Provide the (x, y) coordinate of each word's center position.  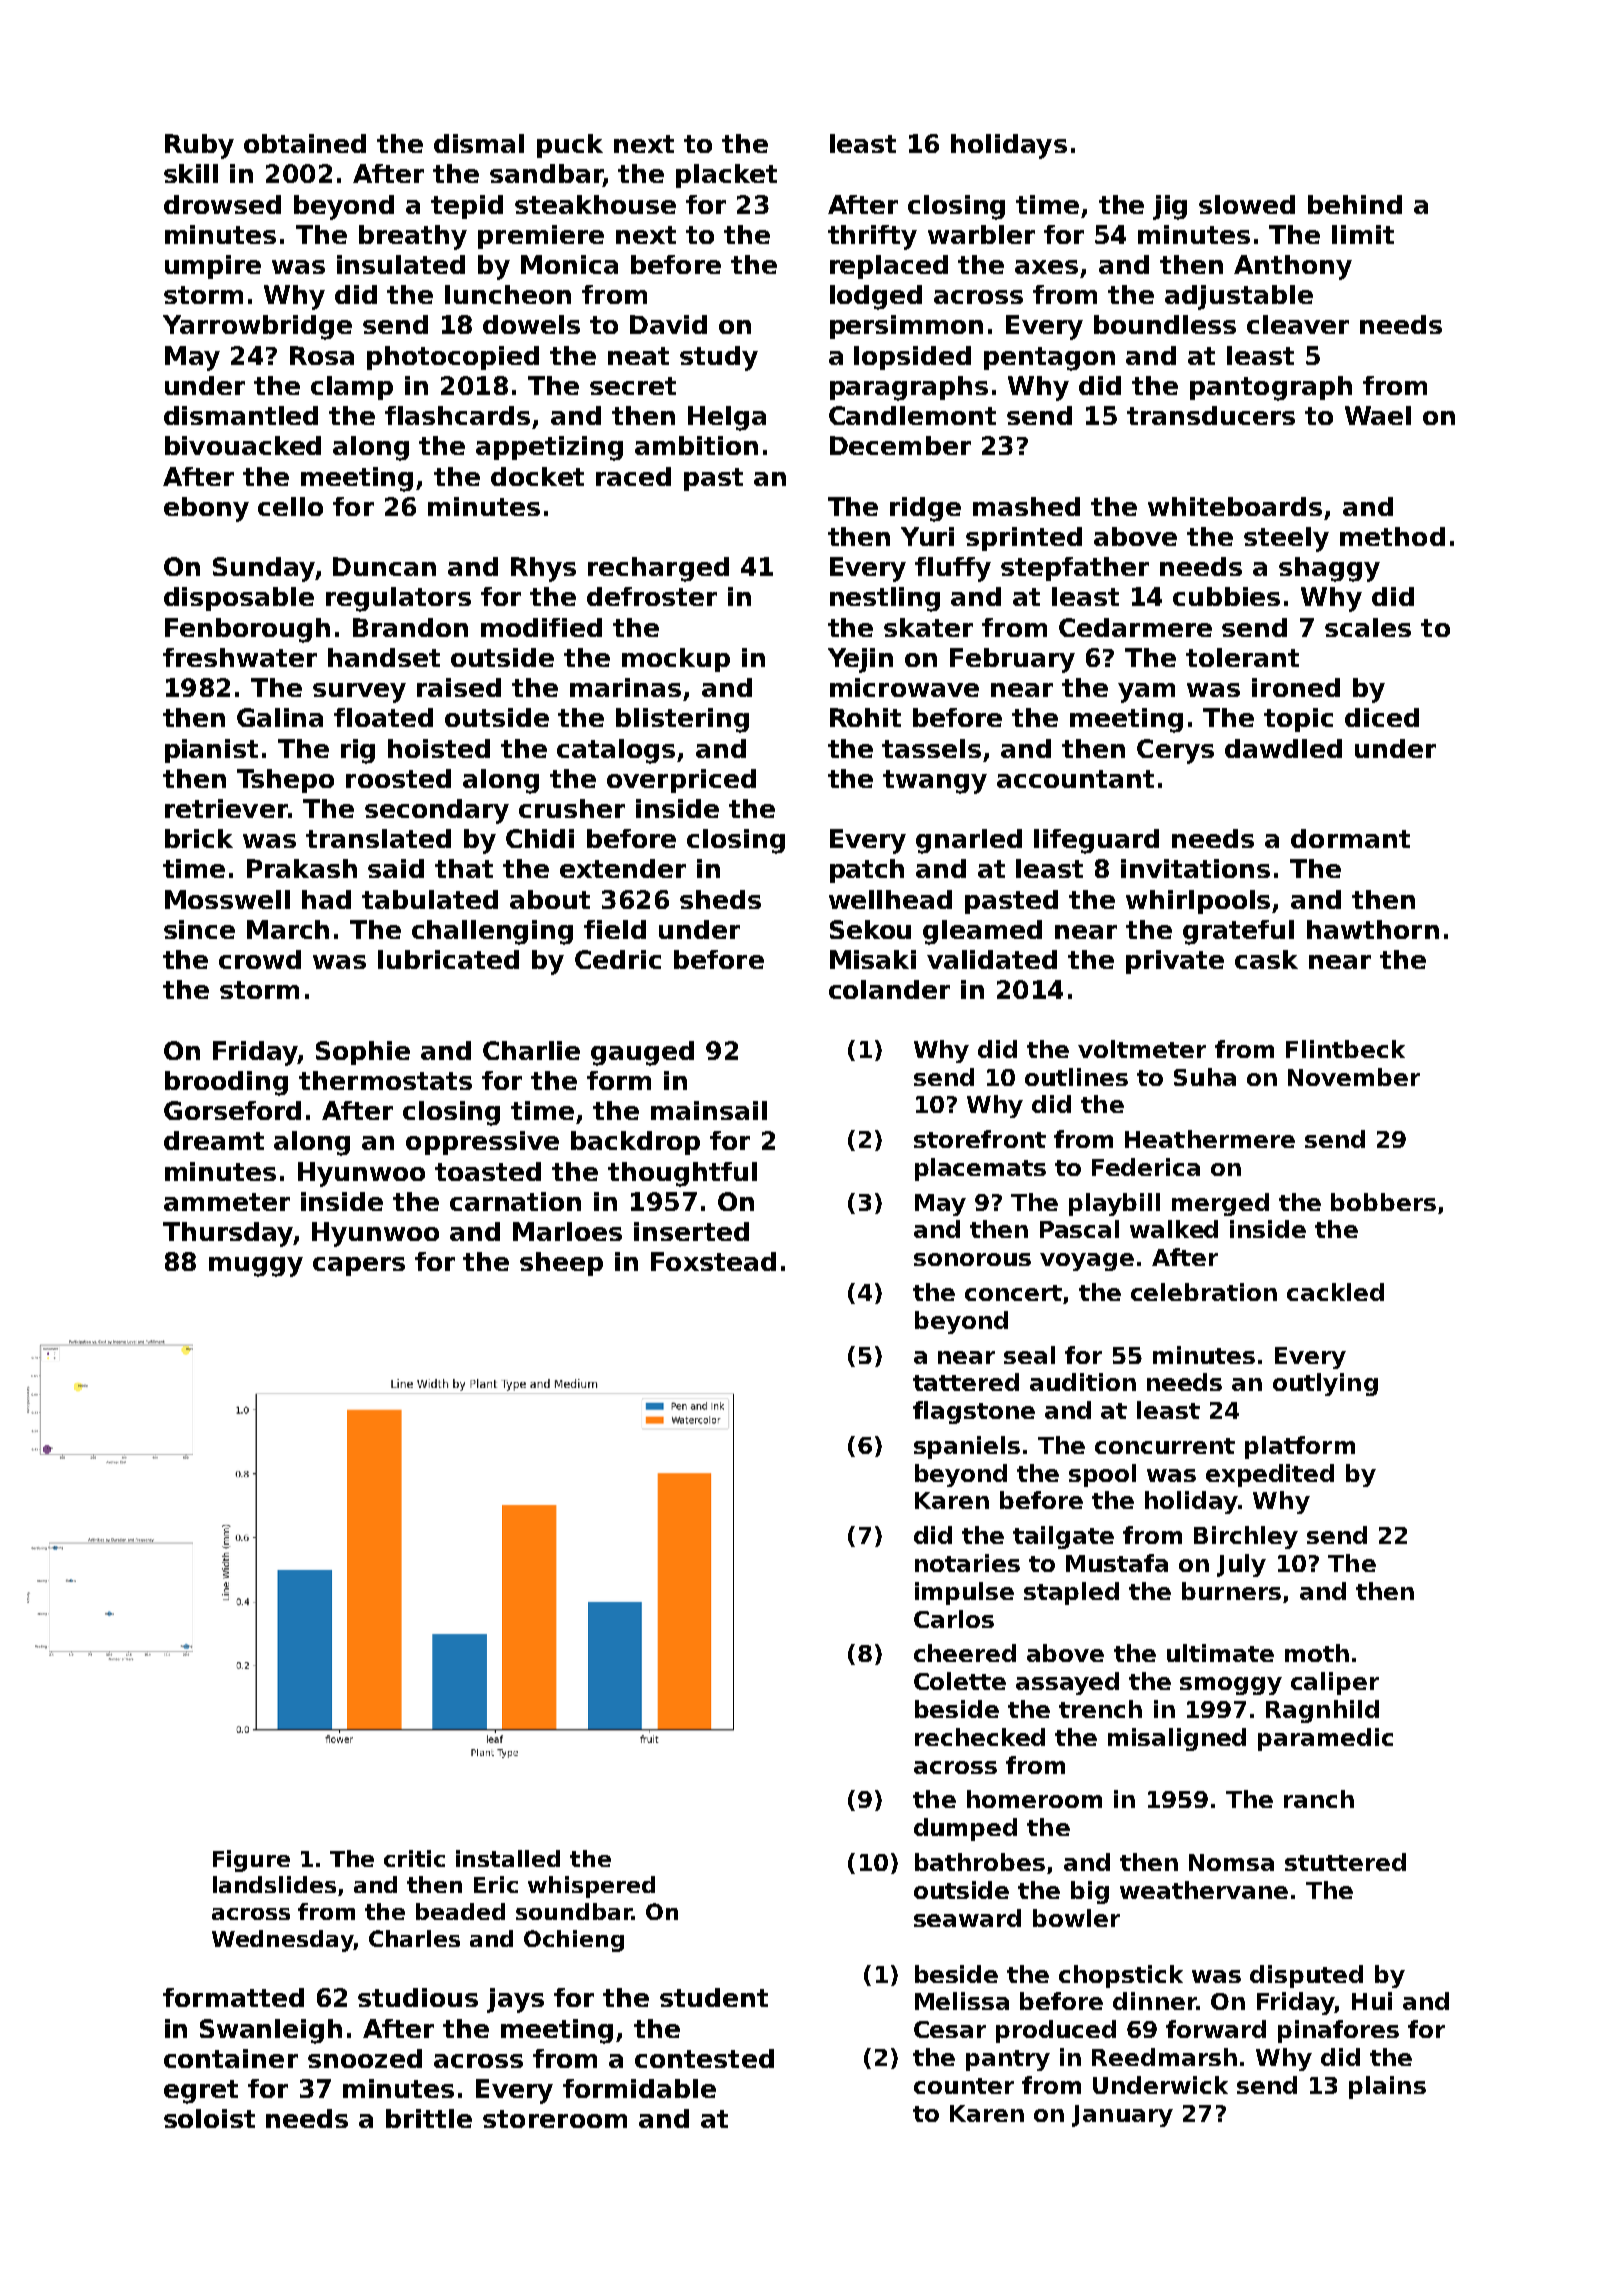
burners (1231, 1591)
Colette (960, 1681)
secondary (437, 811)
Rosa (322, 355)
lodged (876, 297)
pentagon (1049, 359)
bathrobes (980, 1862)
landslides (274, 1884)
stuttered (1345, 1862)
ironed (1296, 687)
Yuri (927, 536)
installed (508, 1858)
